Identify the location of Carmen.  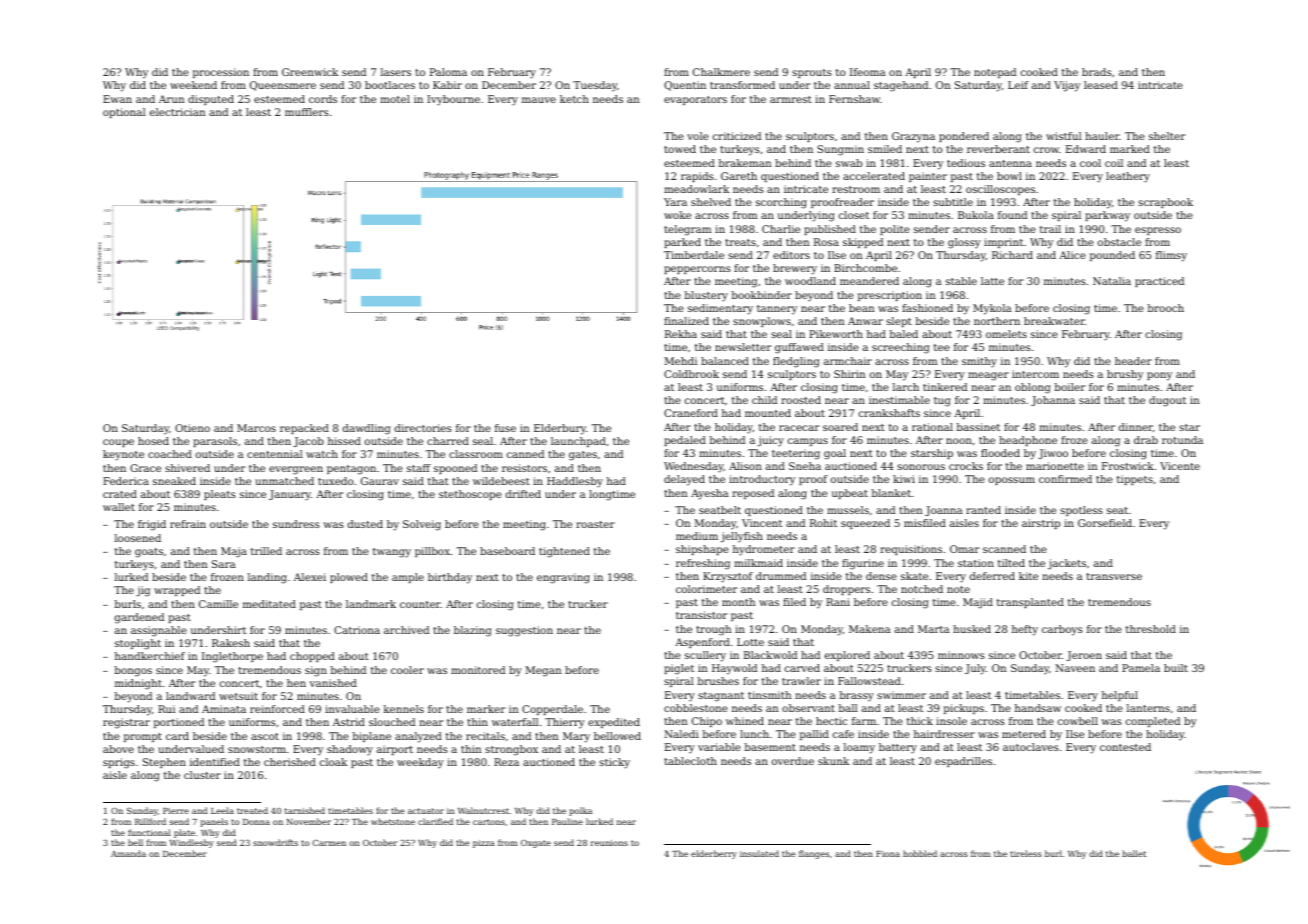
(329, 843).
